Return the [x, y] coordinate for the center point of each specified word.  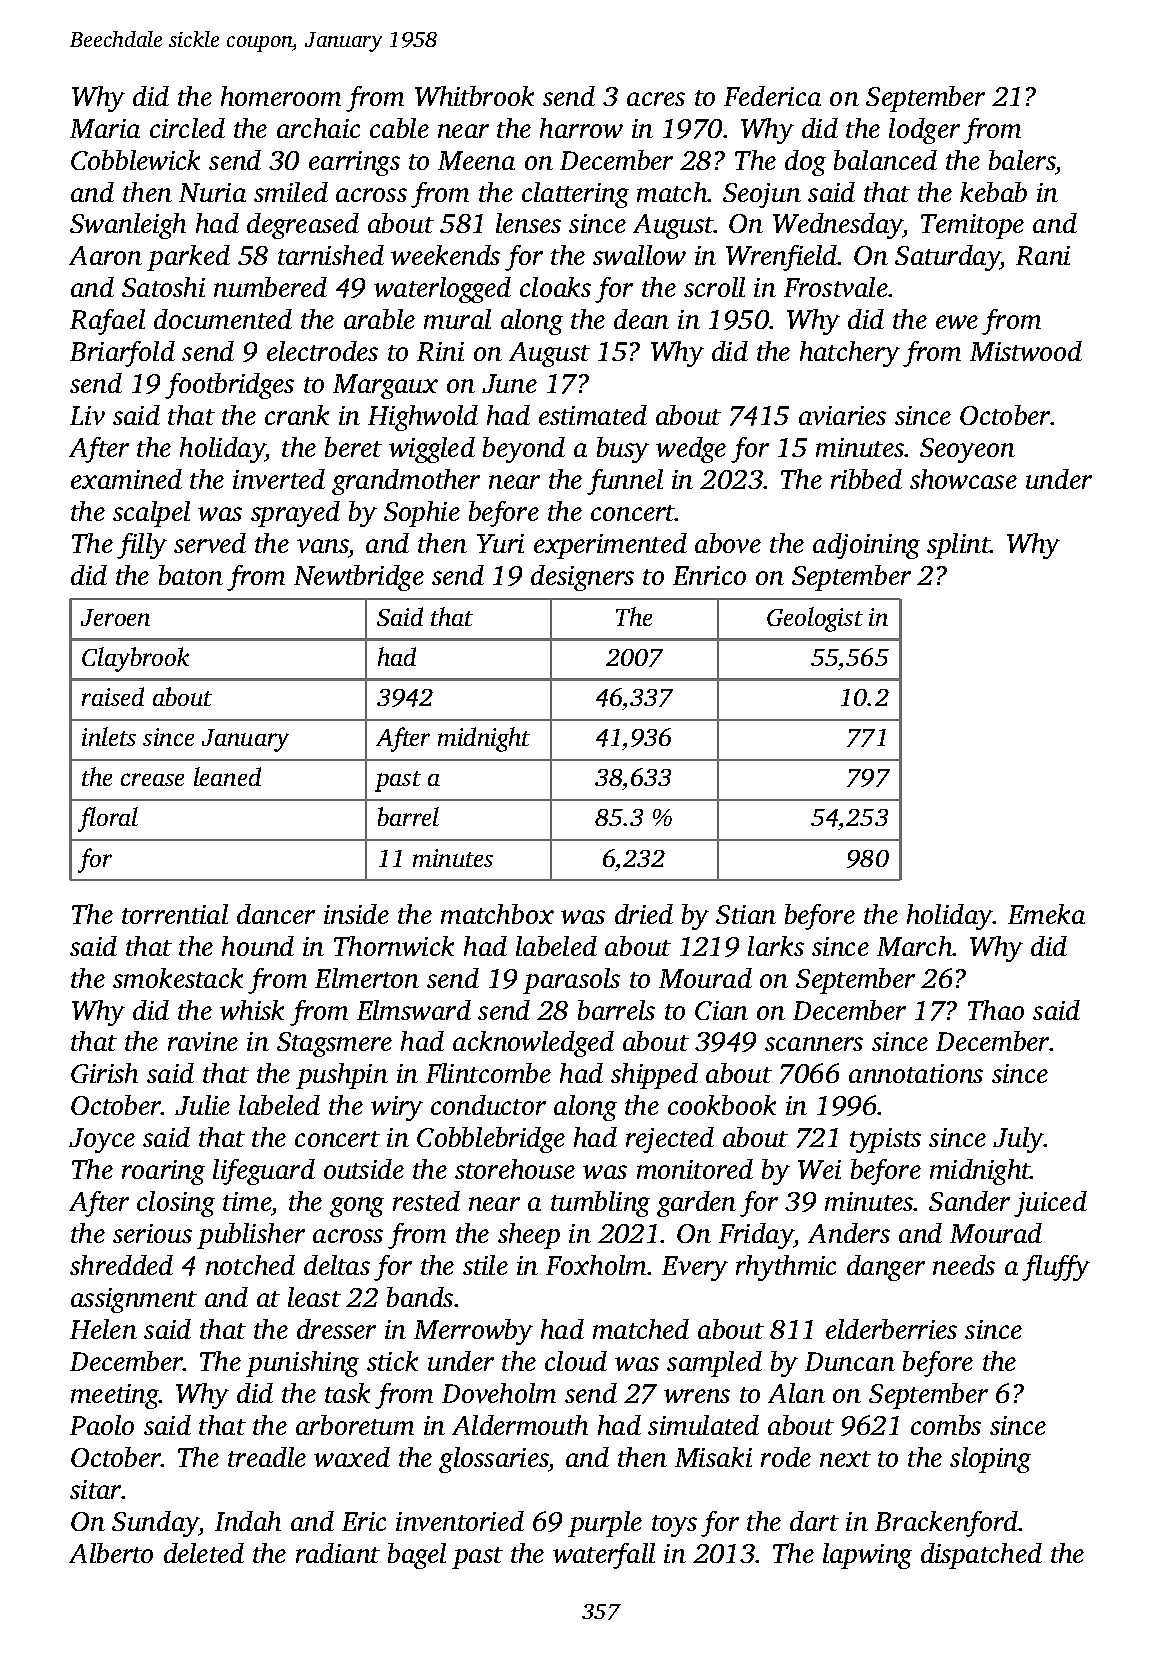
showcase [963, 479]
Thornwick [394, 946]
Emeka [1046, 914]
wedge [691, 450]
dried [644, 914]
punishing [302, 1364]
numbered [270, 287]
